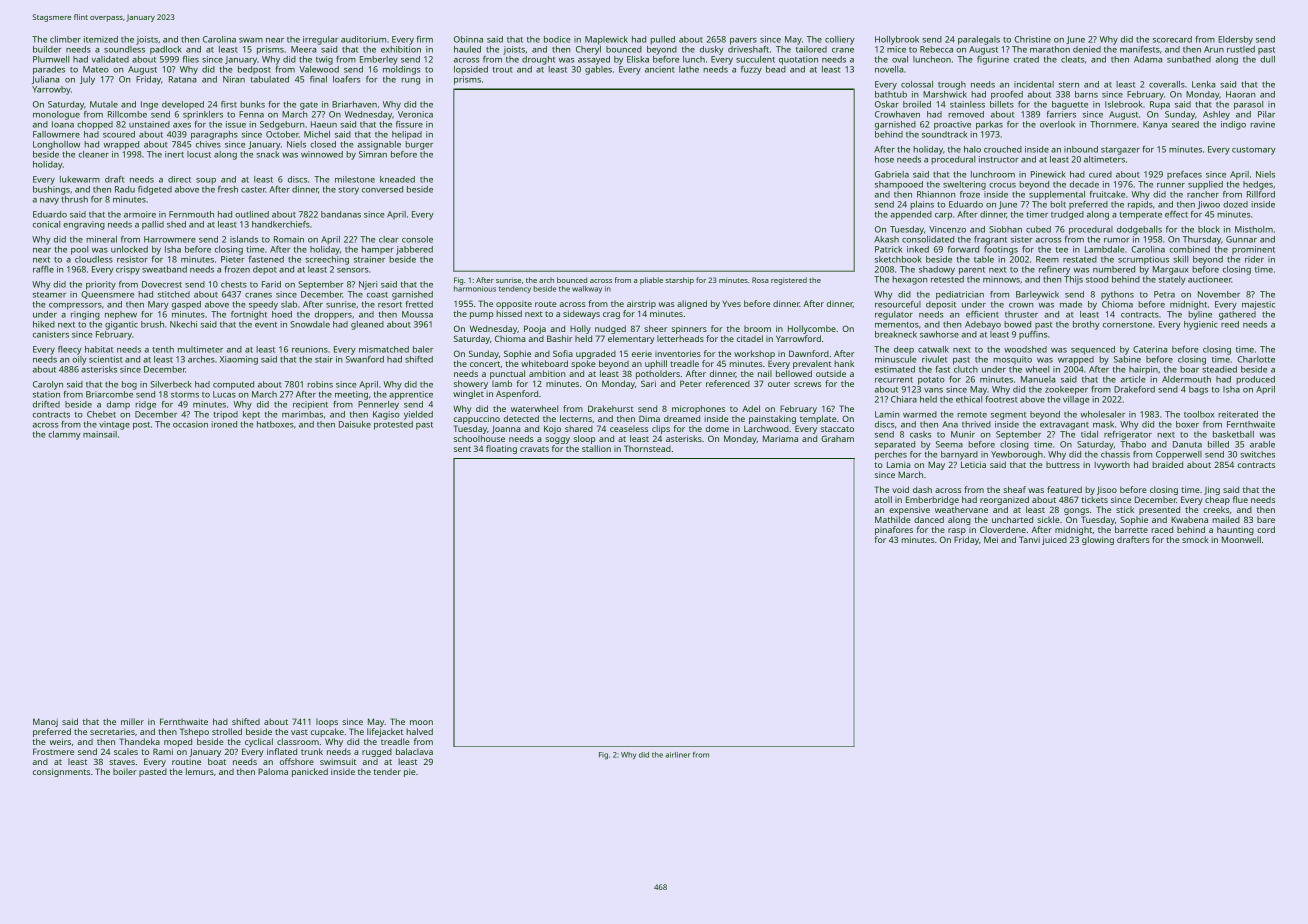  Describe the element at coordinates (320, 384) in the page. I see `robins` at that location.
